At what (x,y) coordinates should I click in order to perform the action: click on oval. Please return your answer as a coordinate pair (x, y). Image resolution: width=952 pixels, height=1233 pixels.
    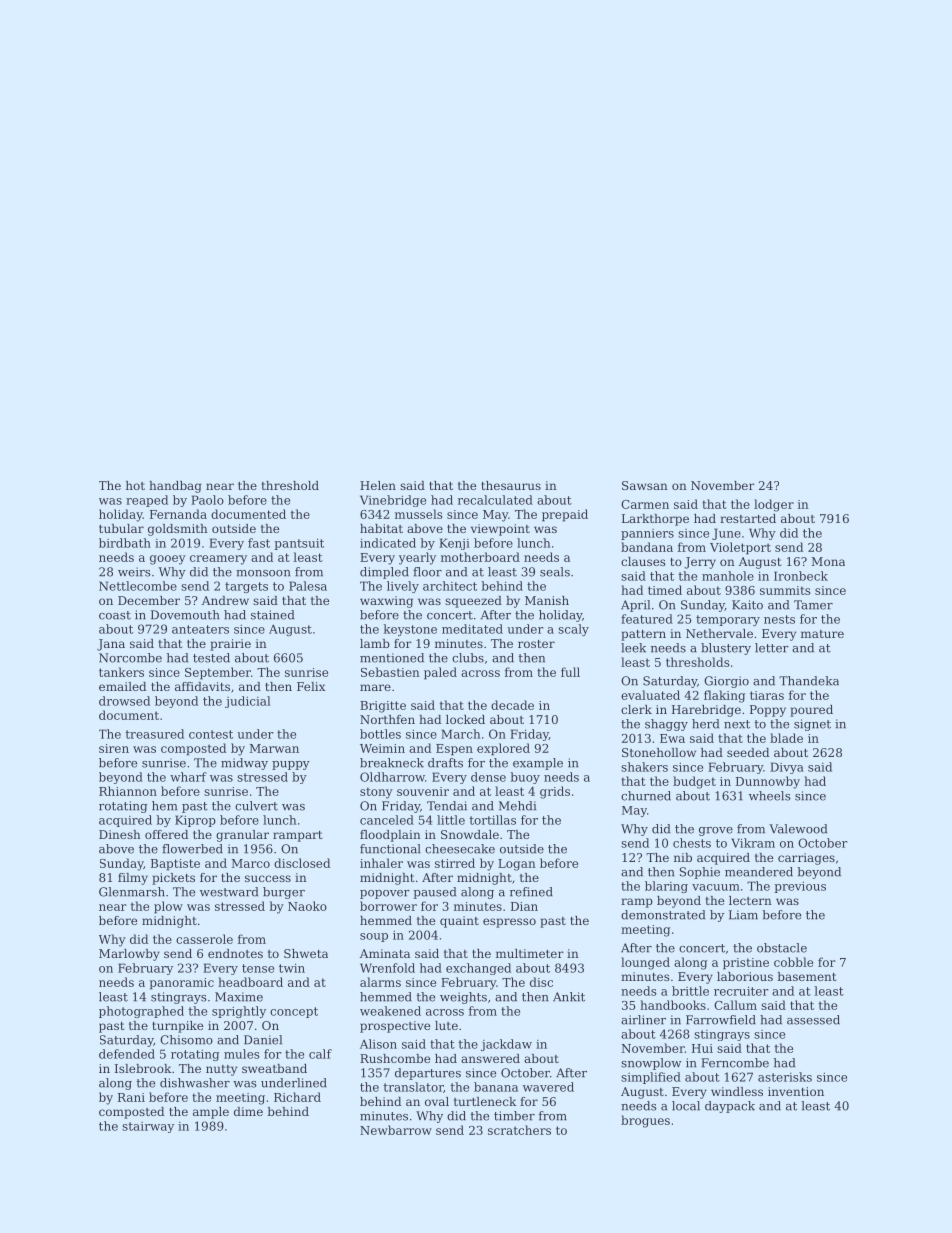
    Looking at the image, I should click on (437, 1101).
